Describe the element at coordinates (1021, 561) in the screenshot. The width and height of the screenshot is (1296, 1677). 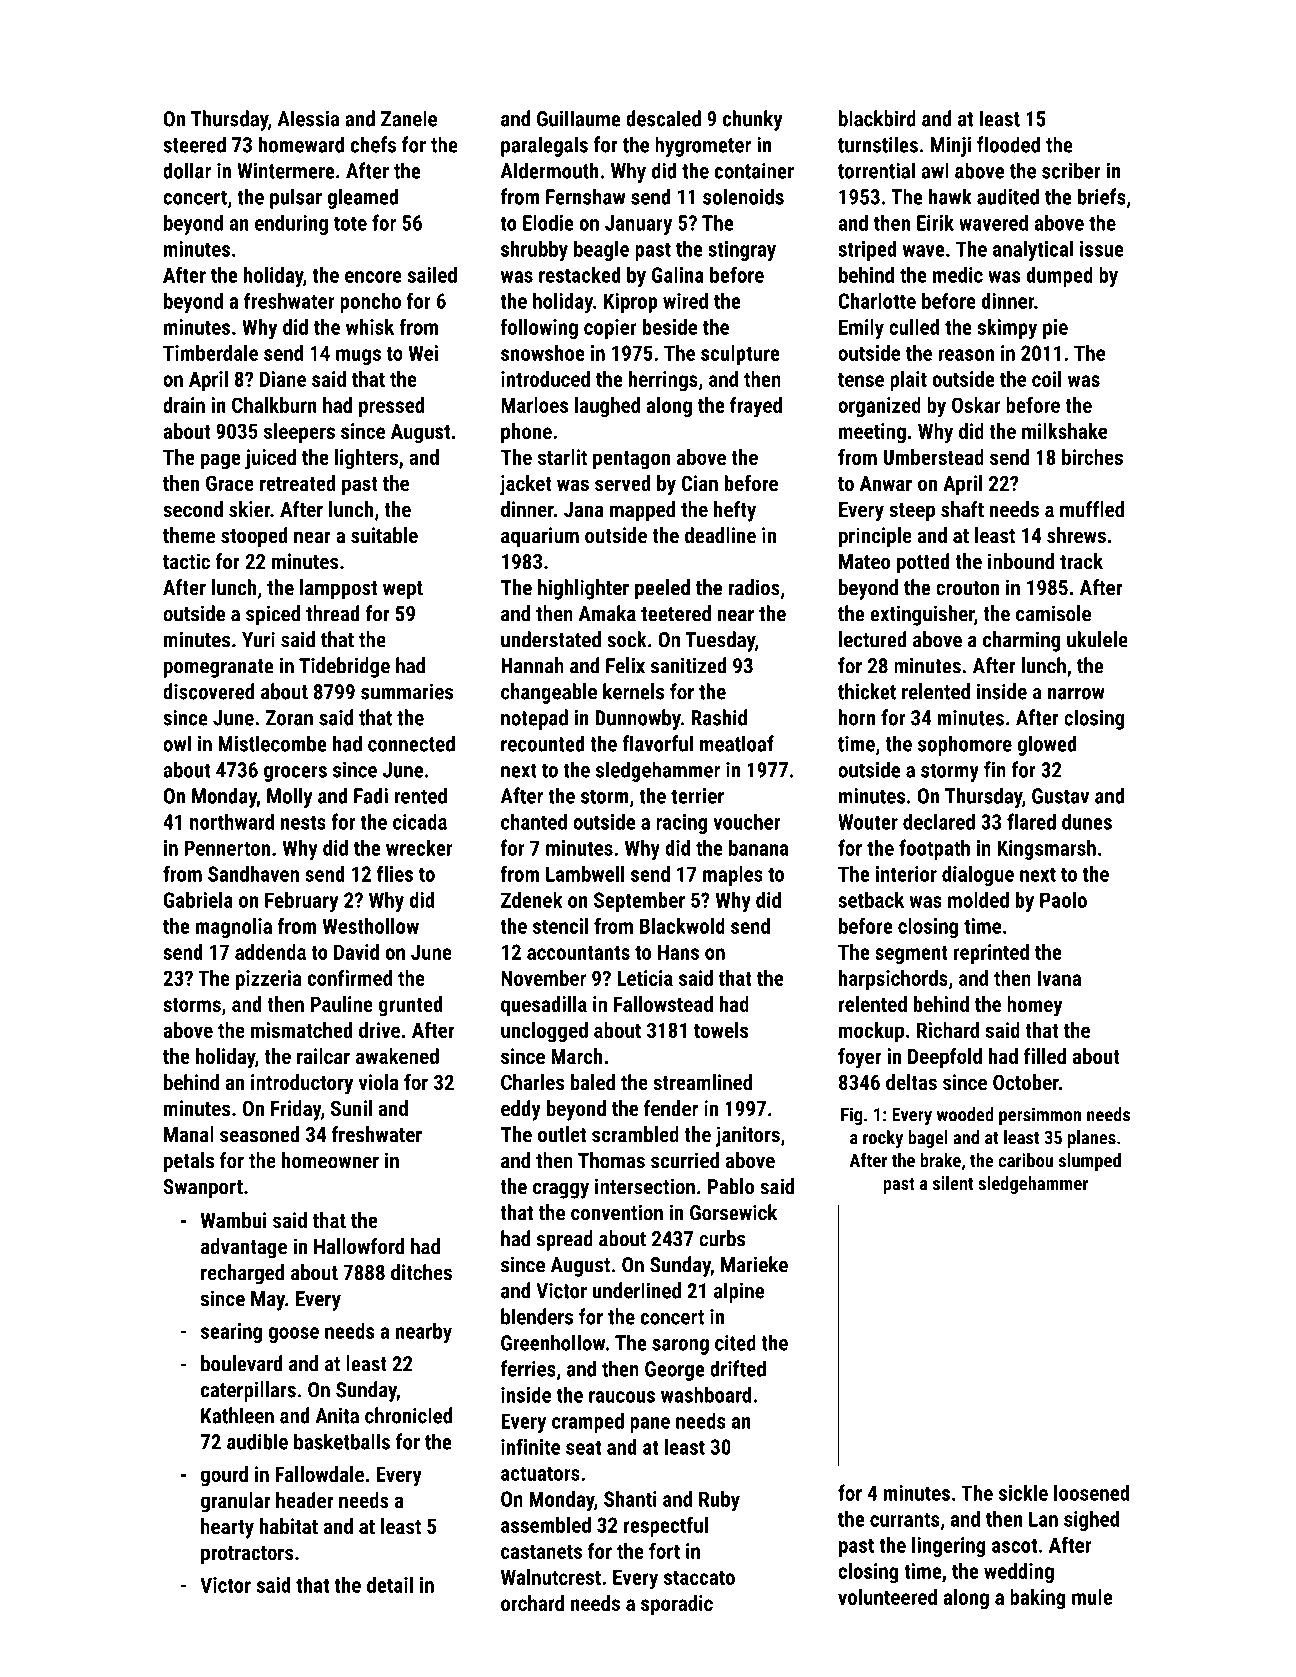
I see `inbound` at that location.
